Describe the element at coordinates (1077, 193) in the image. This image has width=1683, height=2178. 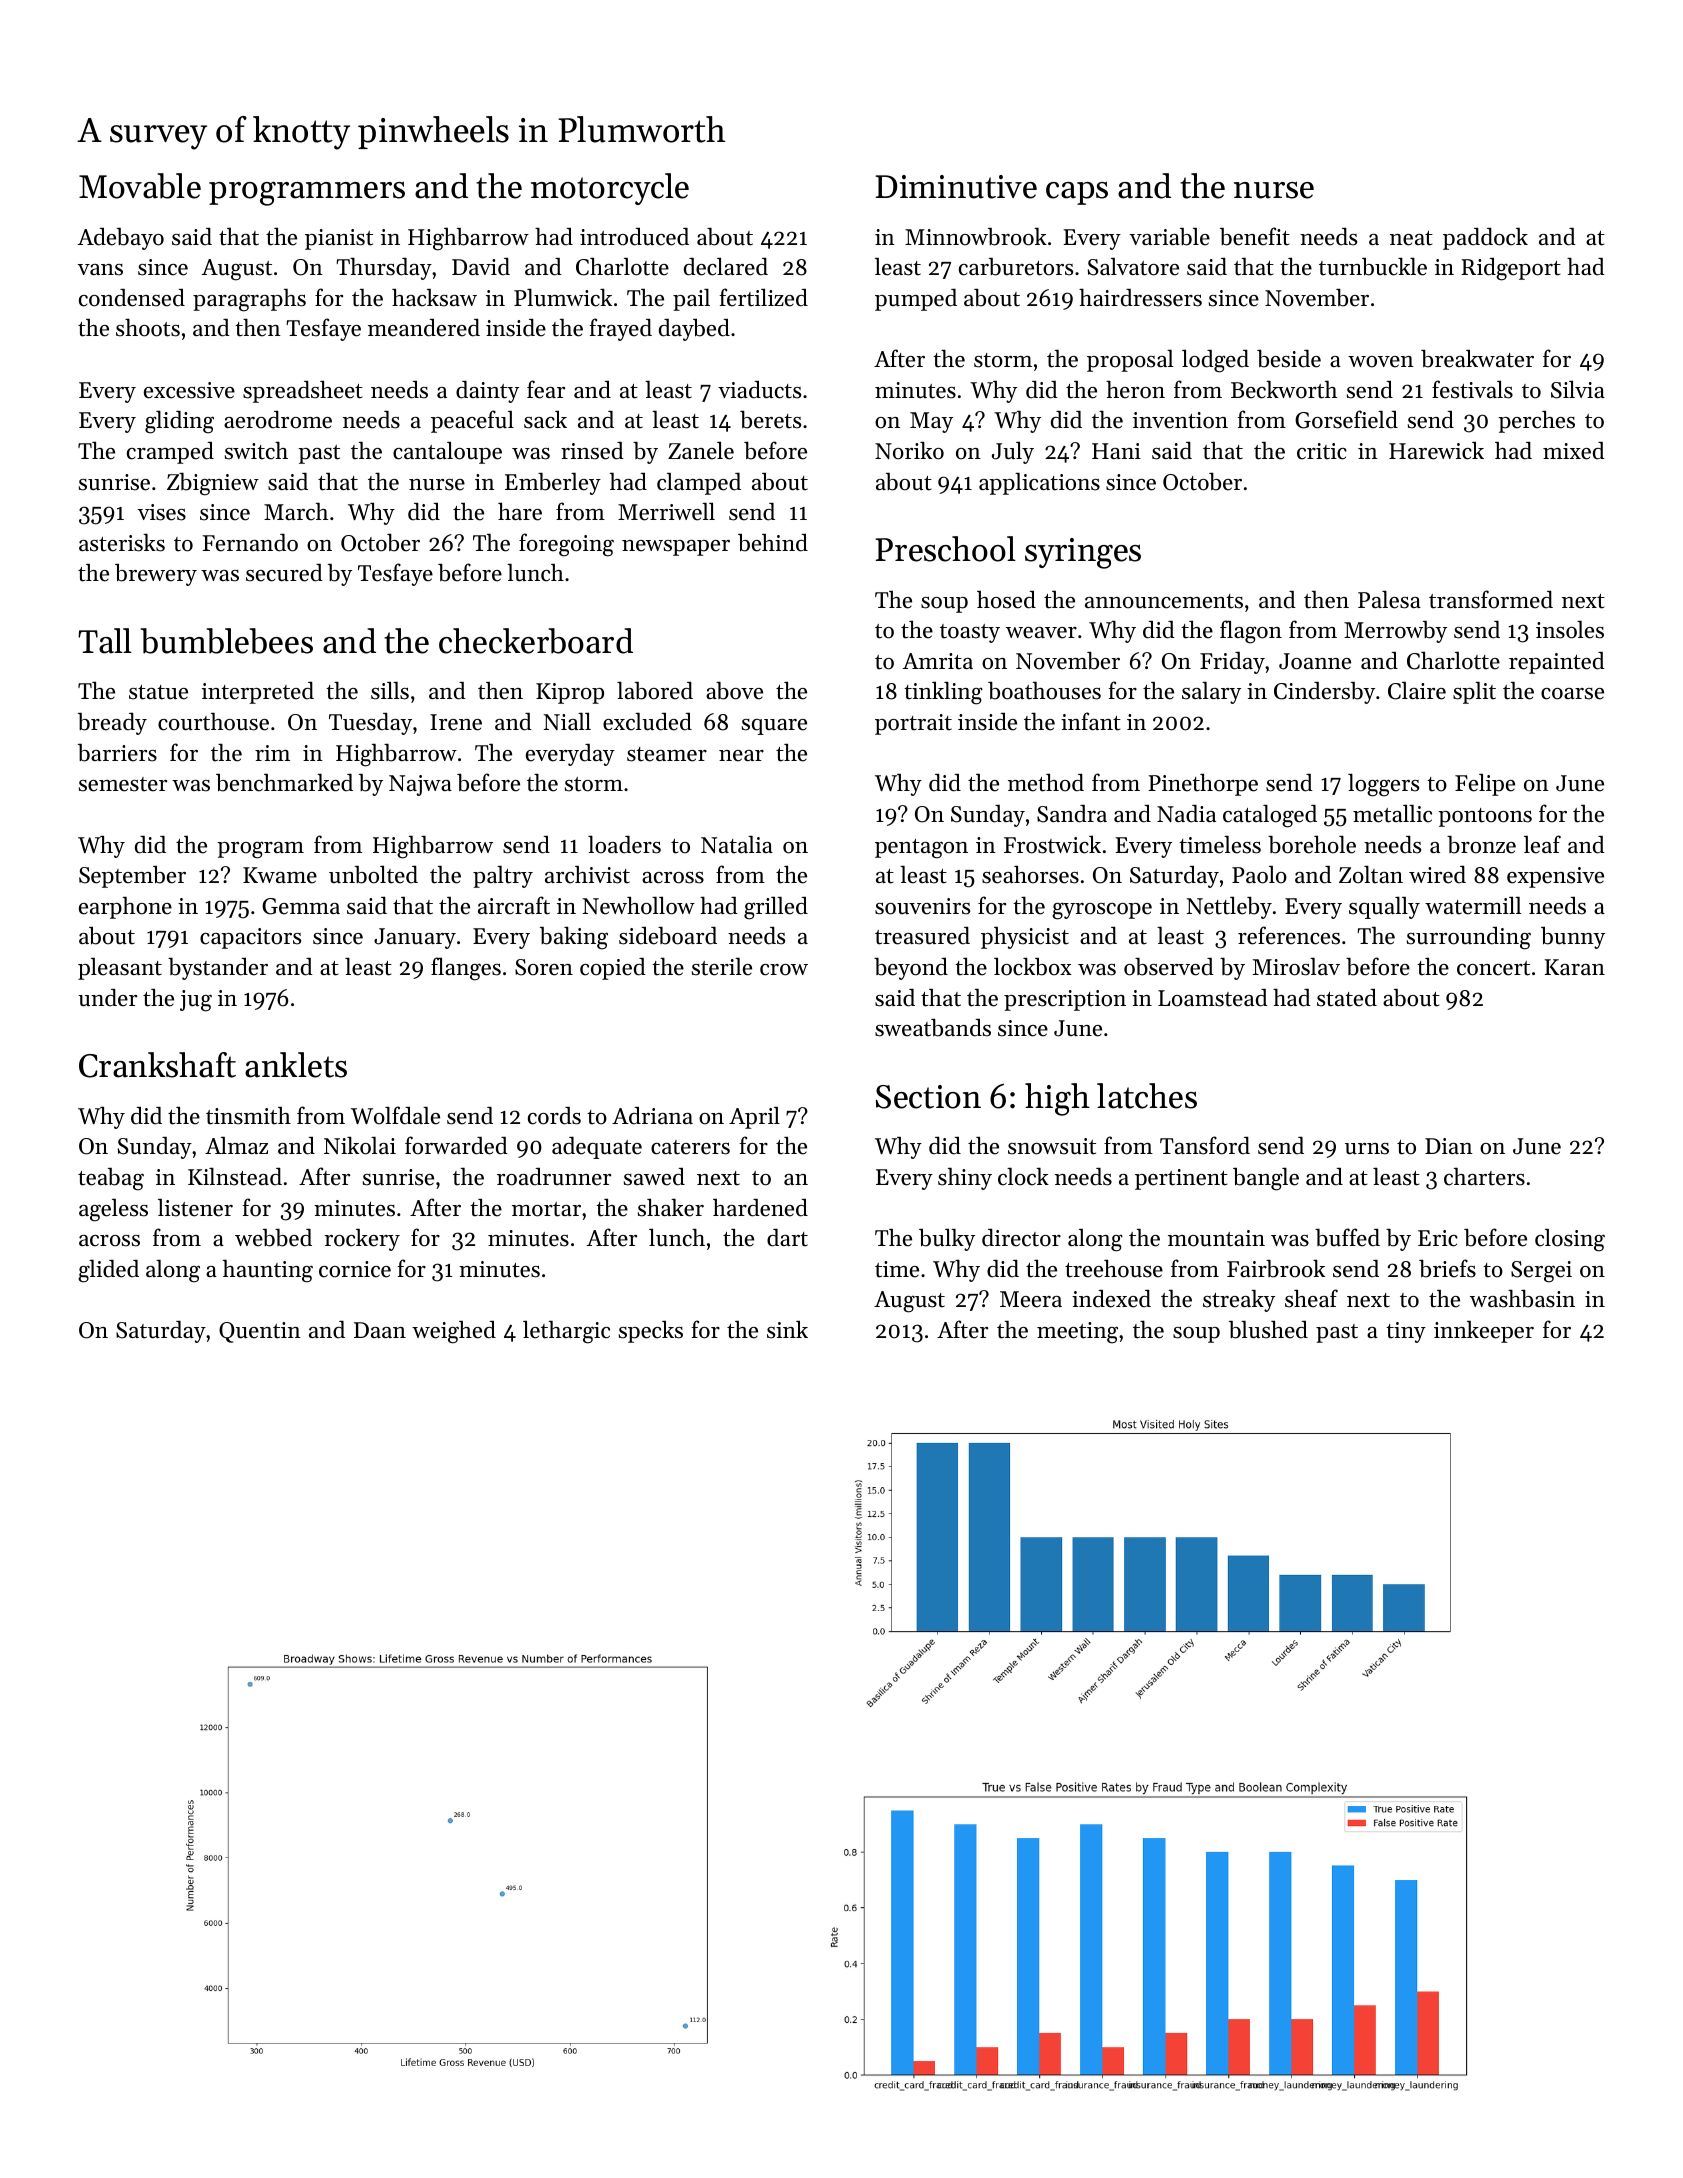
I see `caps` at that location.
